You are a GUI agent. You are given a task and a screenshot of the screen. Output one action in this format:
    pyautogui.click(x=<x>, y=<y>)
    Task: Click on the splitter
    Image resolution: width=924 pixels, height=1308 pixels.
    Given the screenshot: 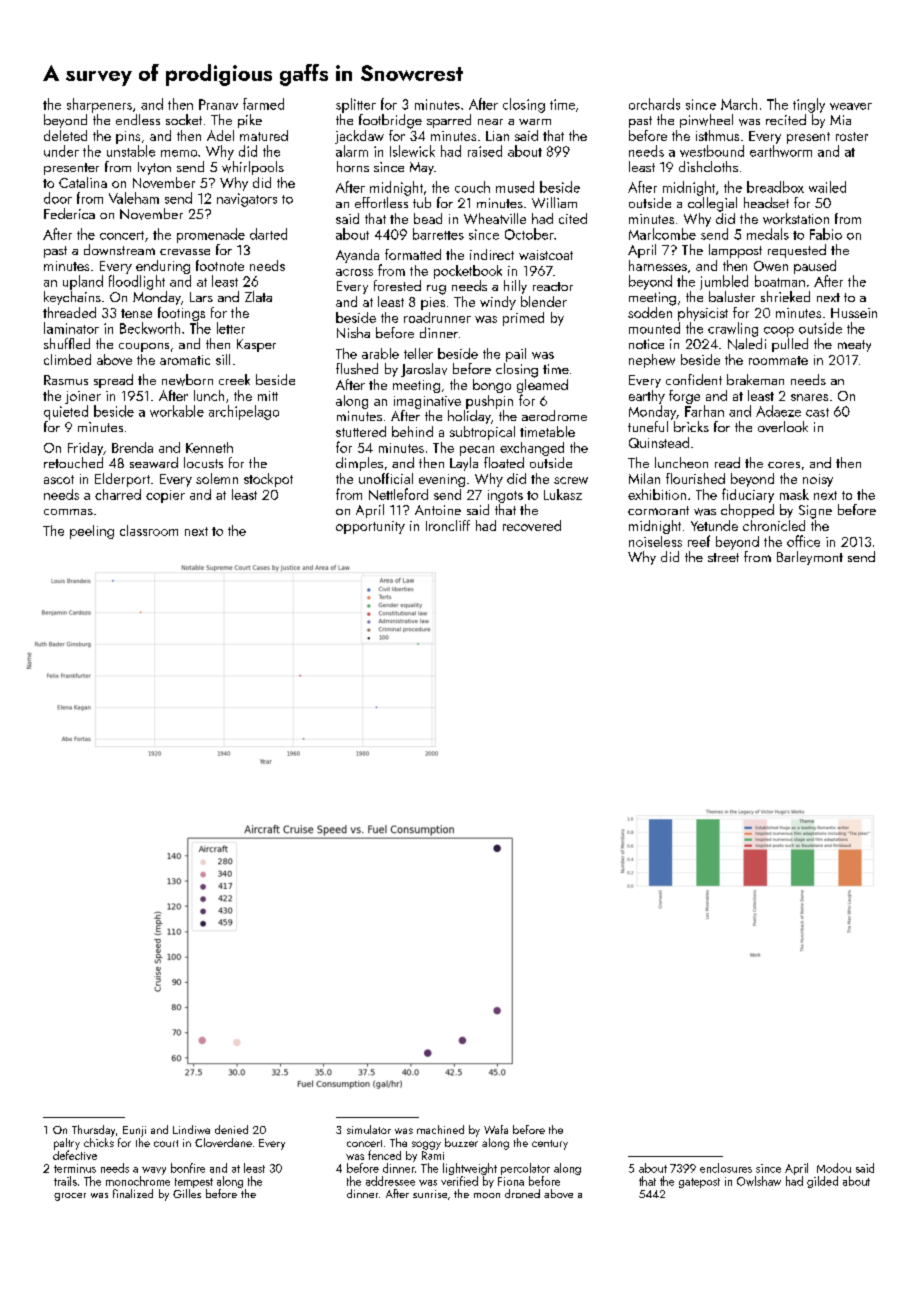 What is the action you would take?
    pyautogui.click(x=356, y=105)
